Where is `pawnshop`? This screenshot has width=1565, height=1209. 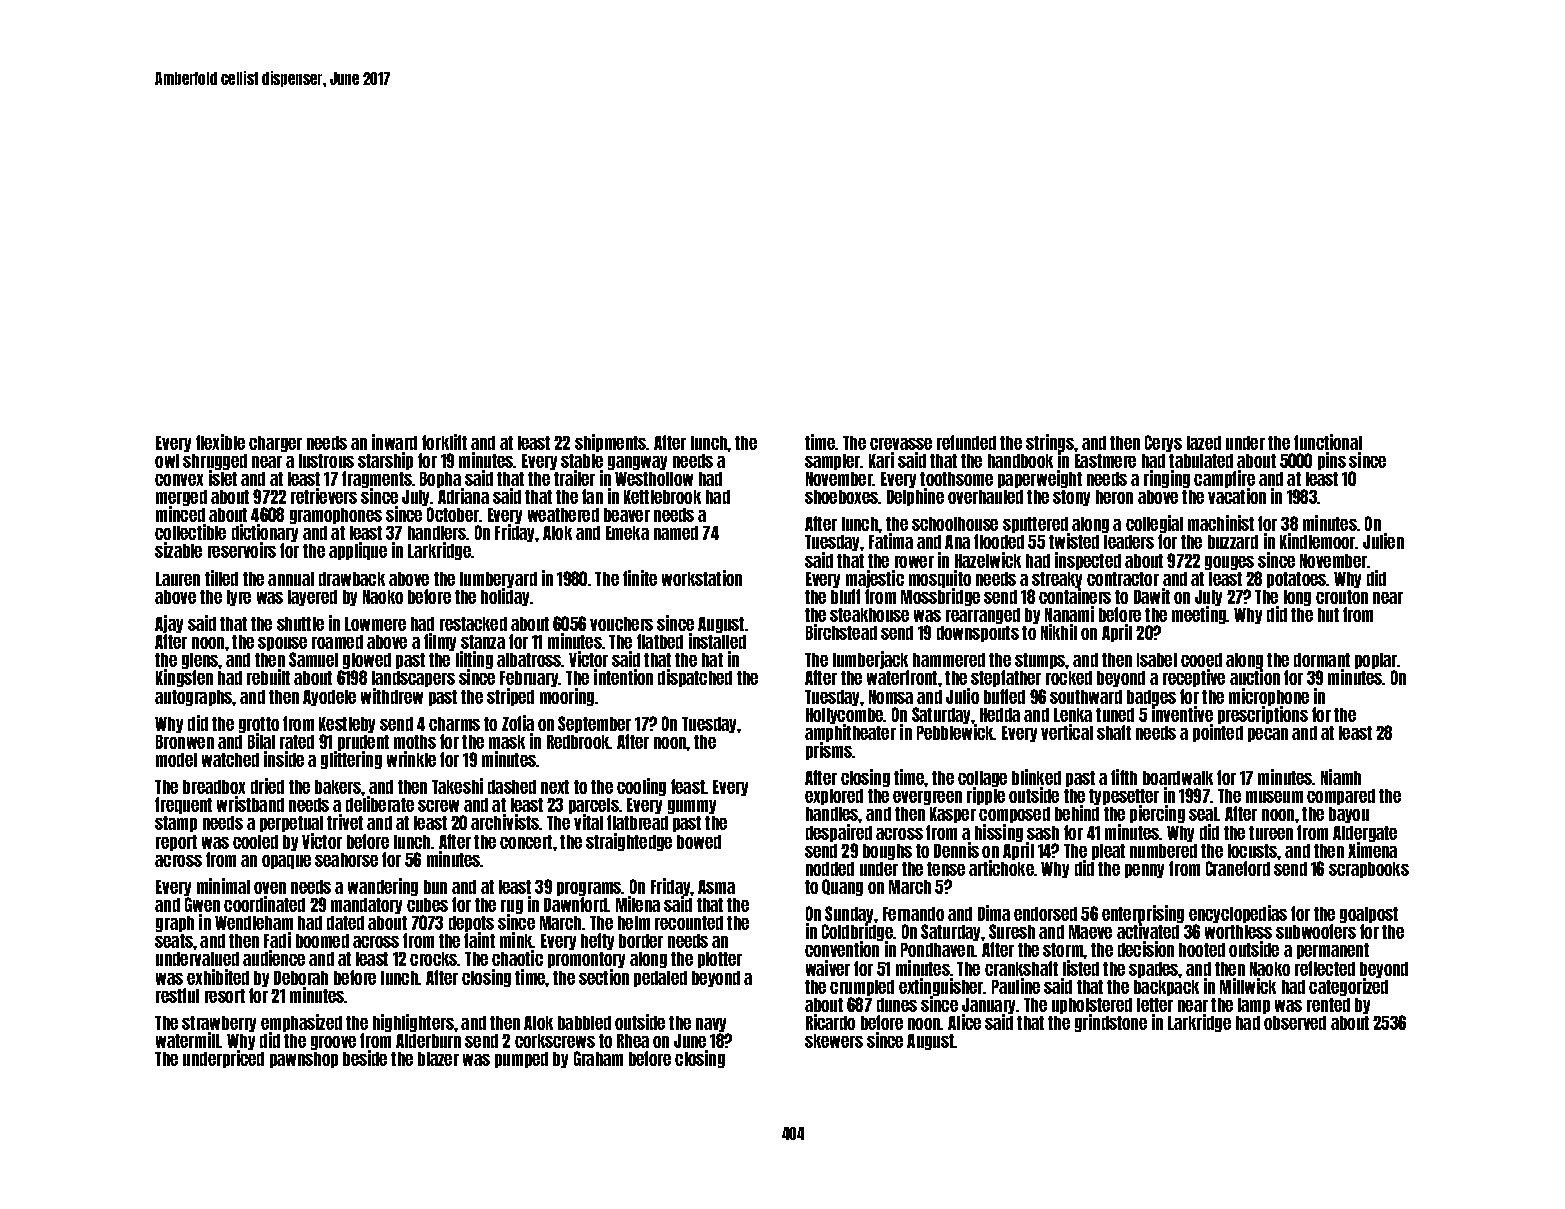
pawnshop is located at coordinates (304, 1060).
